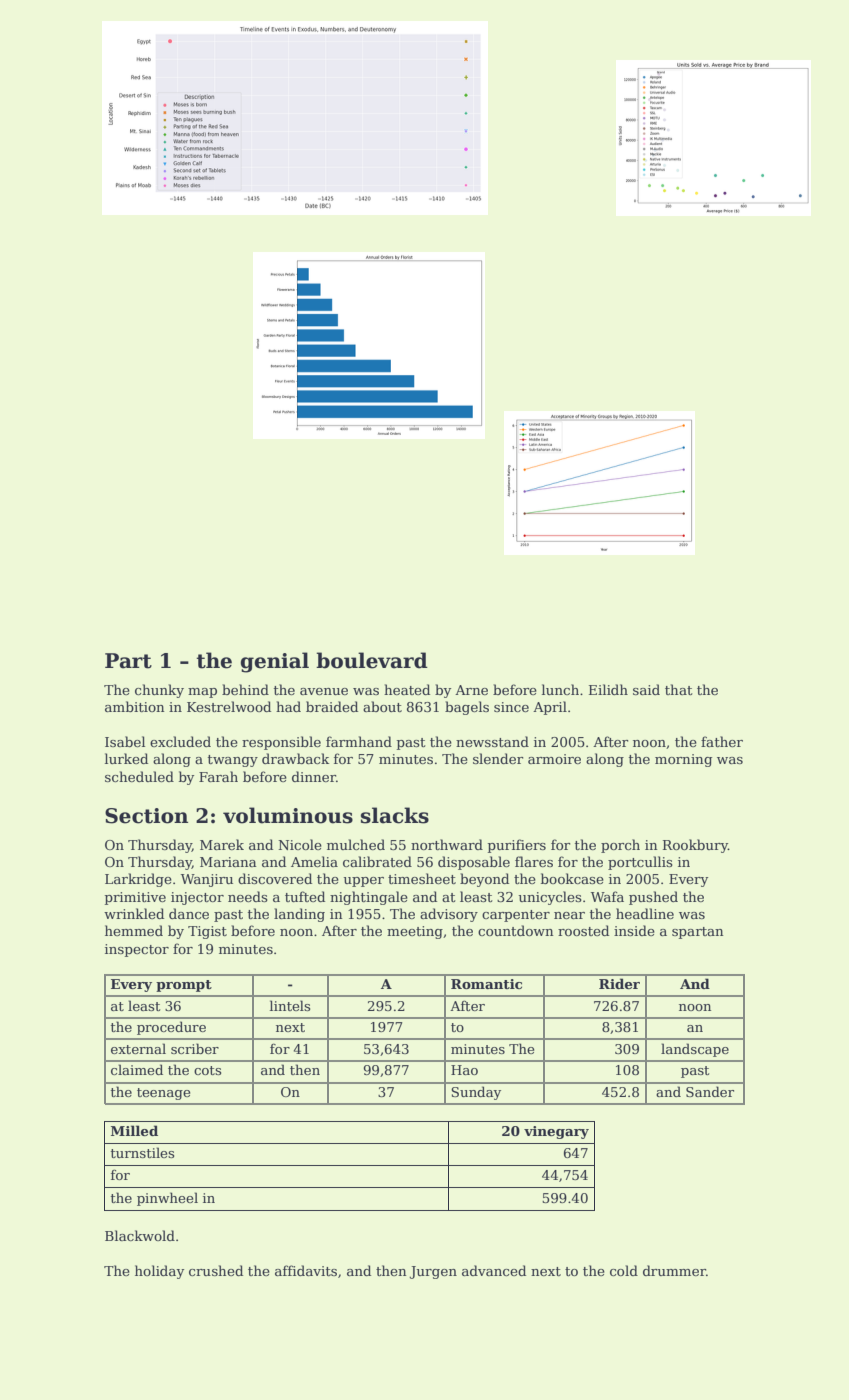 The image size is (849, 1400). What do you see at coordinates (620, 846) in the image?
I see `porch` at bounding box center [620, 846].
